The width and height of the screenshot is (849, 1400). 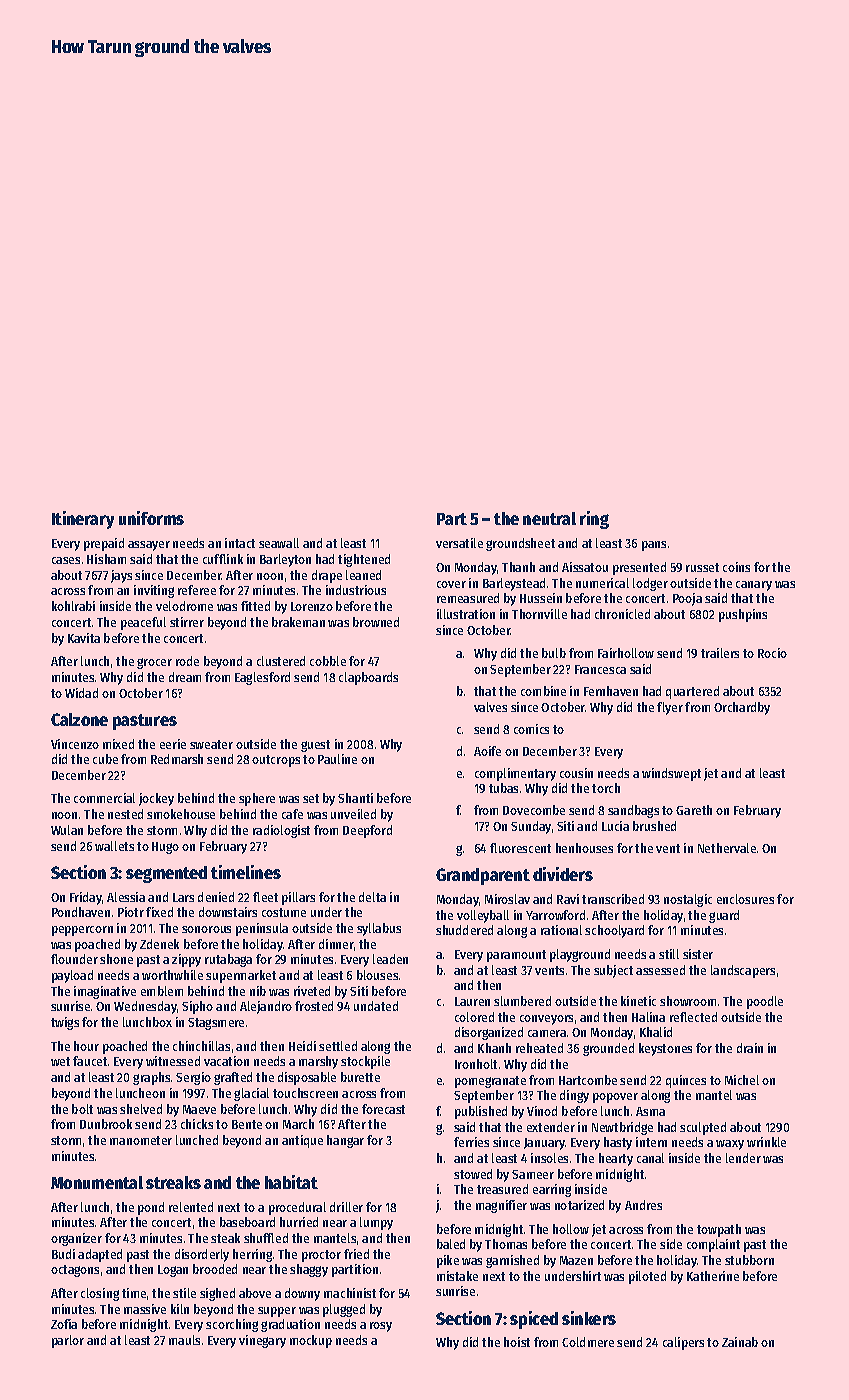 What do you see at coordinates (772, 653) in the screenshot?
I see `Rocio` at bounding box center [772, 653].
